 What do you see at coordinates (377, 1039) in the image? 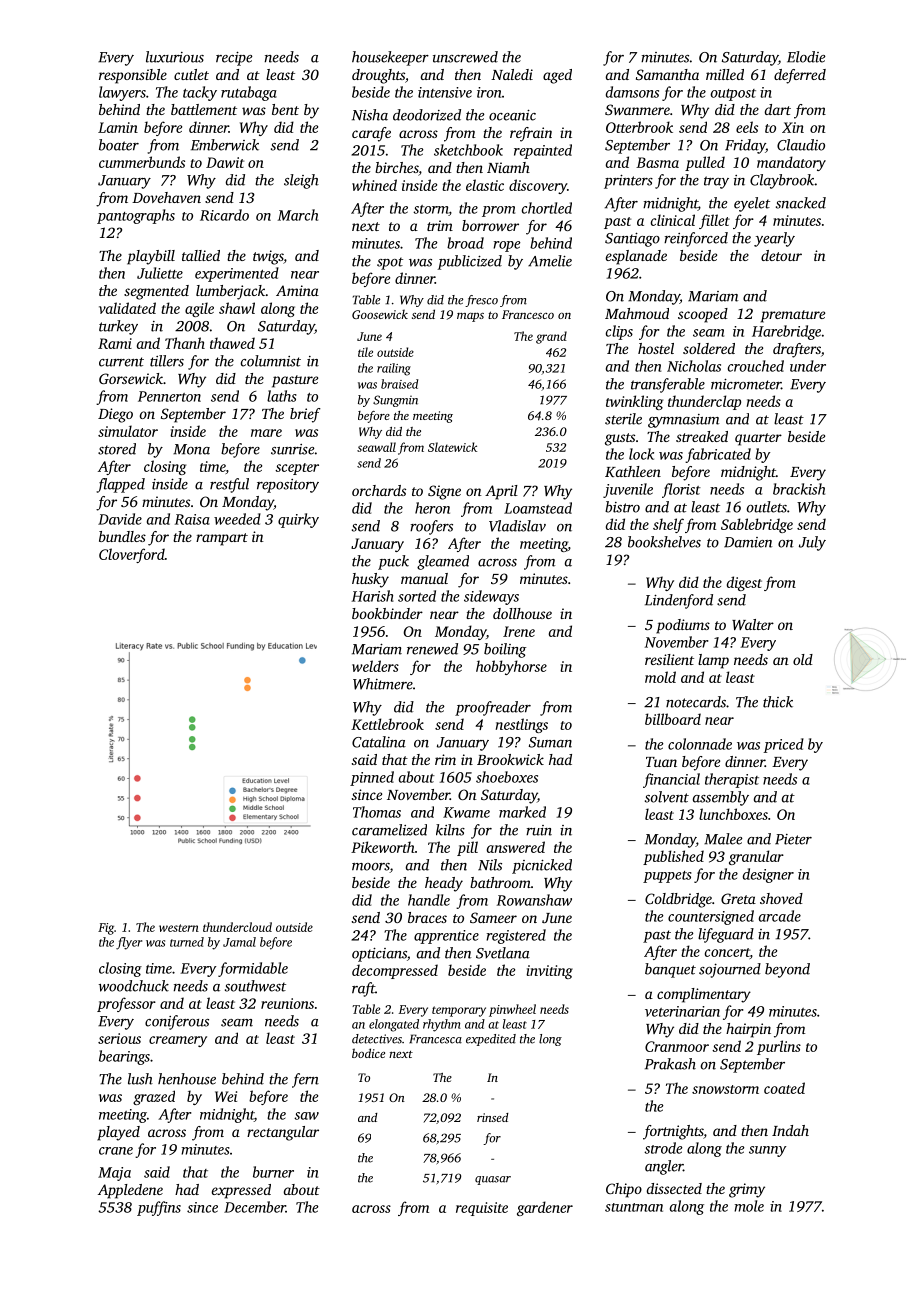
I see `detectives` at bounding box center [377, 1039].
